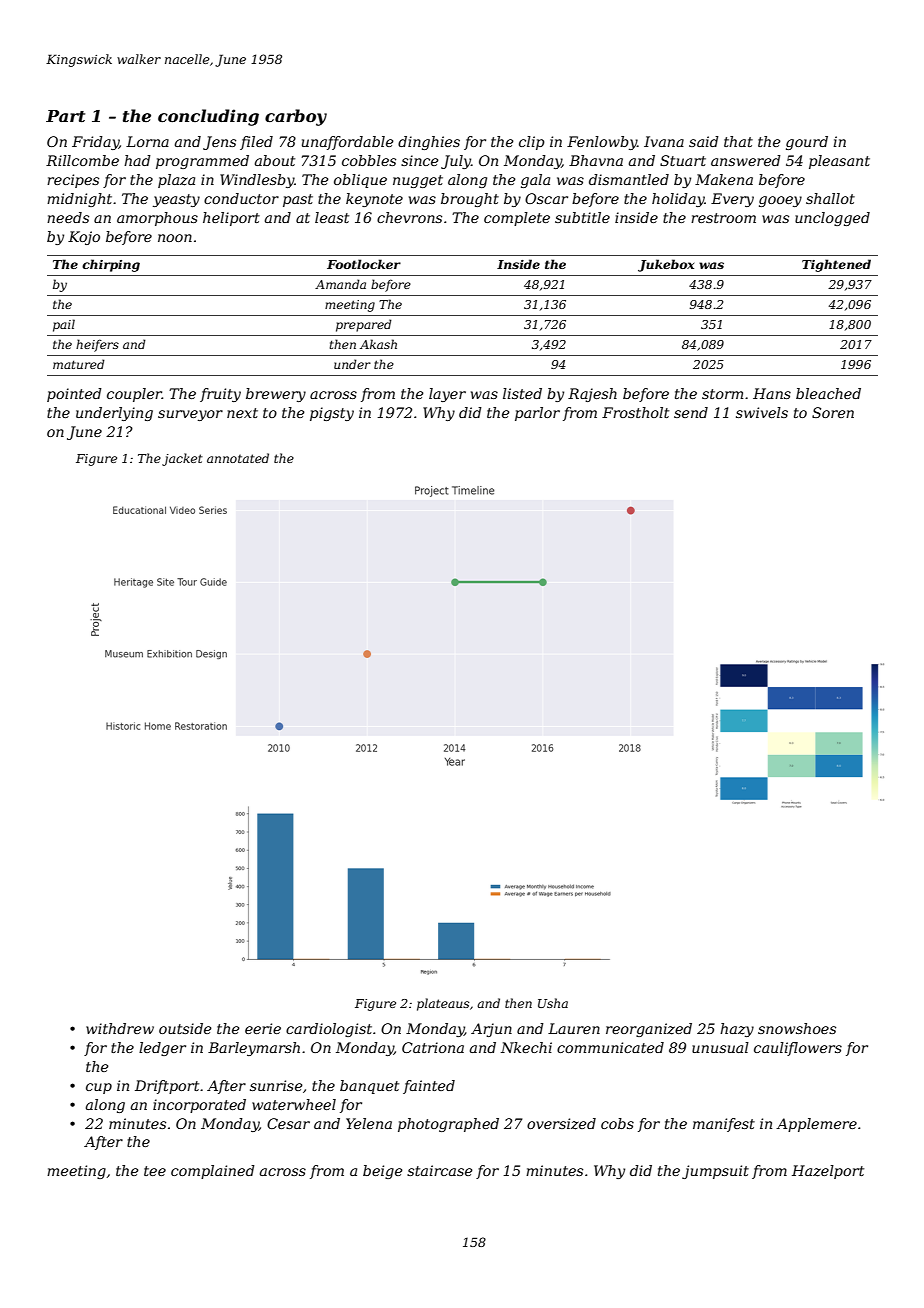 The width and height of the screenshot is (924, 1308). I want to click on jacket, so click(182, 459).
